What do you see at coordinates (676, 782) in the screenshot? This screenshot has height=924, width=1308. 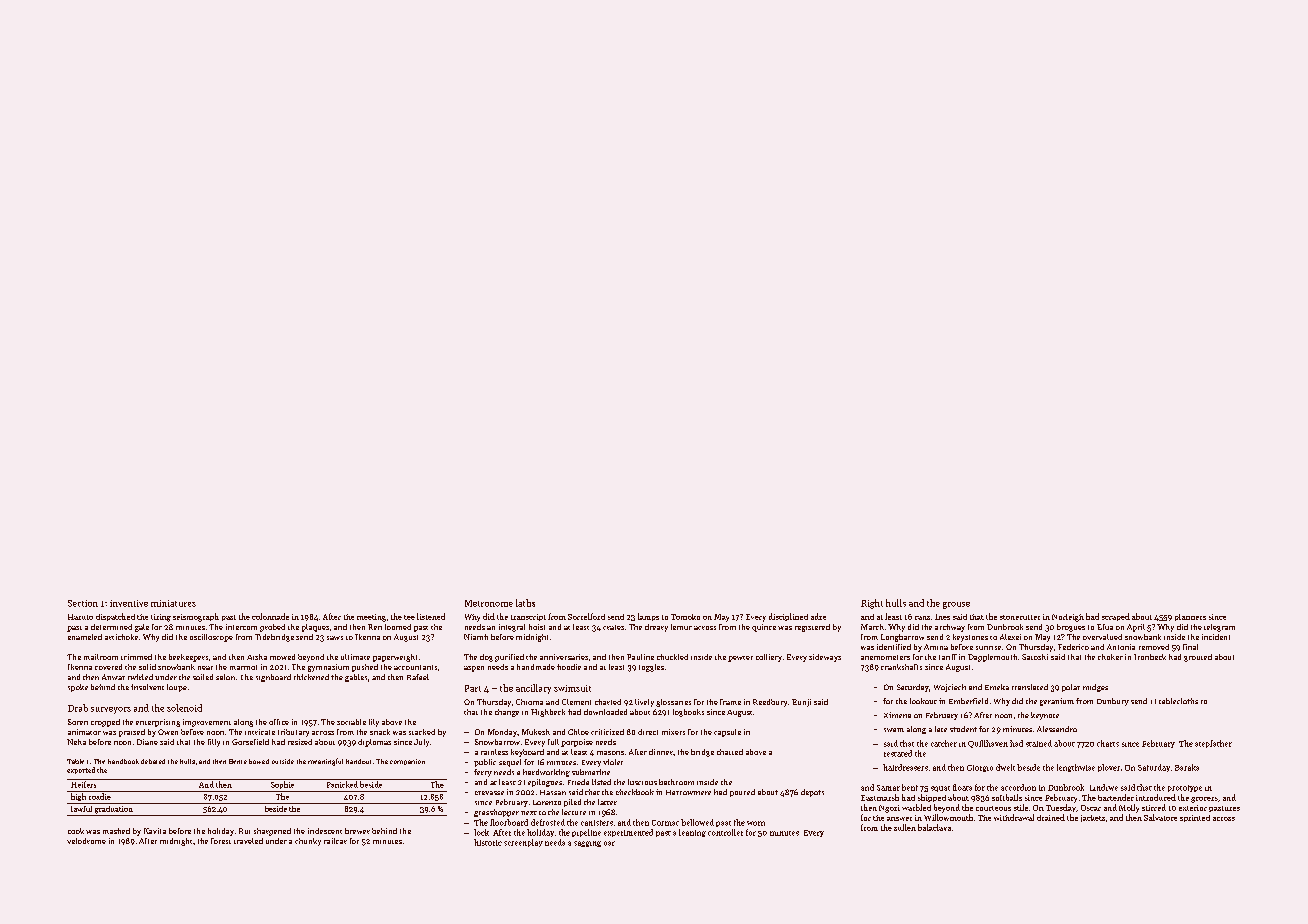 I see `bathroom` at bounding box center [676, 782].
